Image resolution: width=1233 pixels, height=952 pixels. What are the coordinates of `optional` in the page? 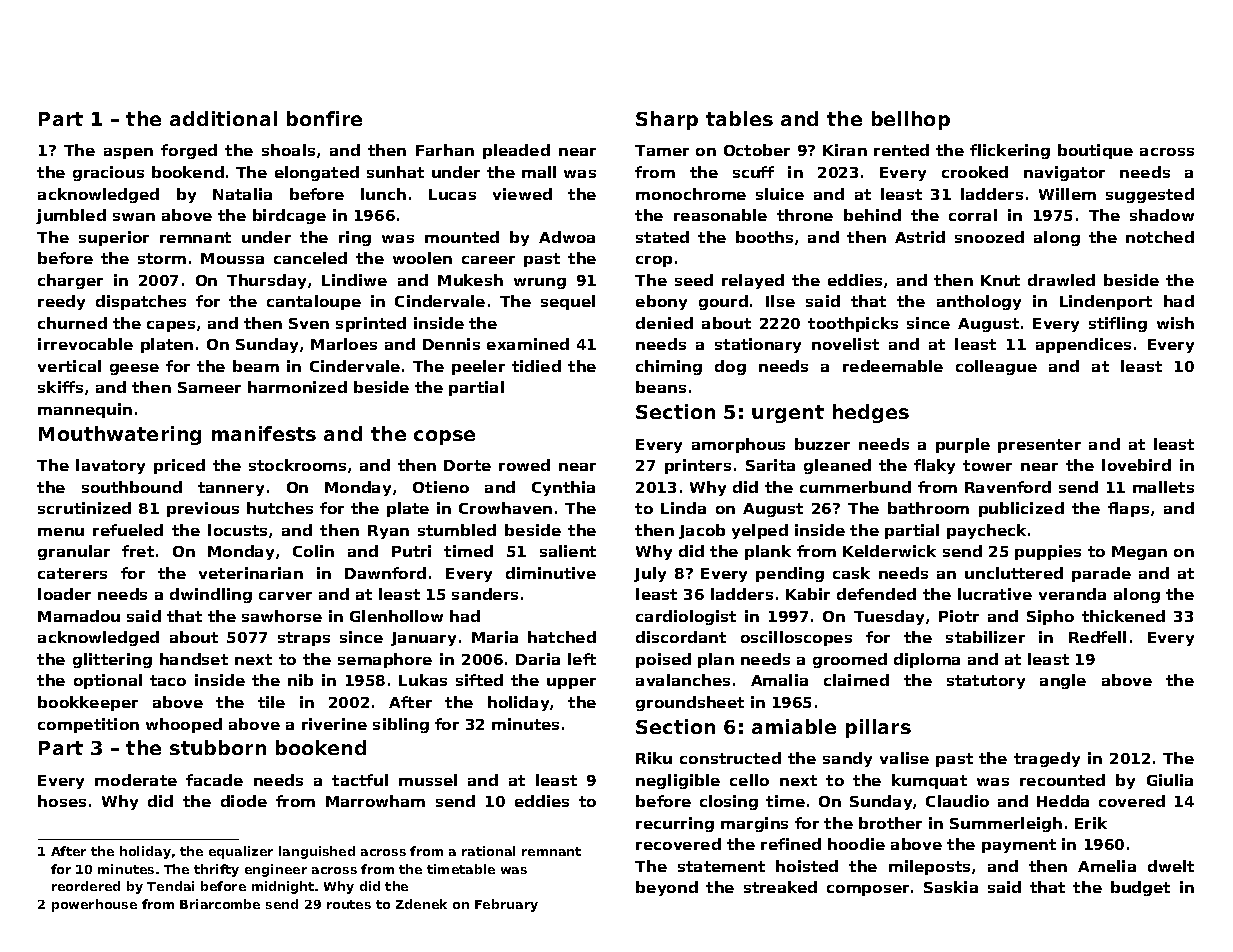 It's located at (108, 681).
